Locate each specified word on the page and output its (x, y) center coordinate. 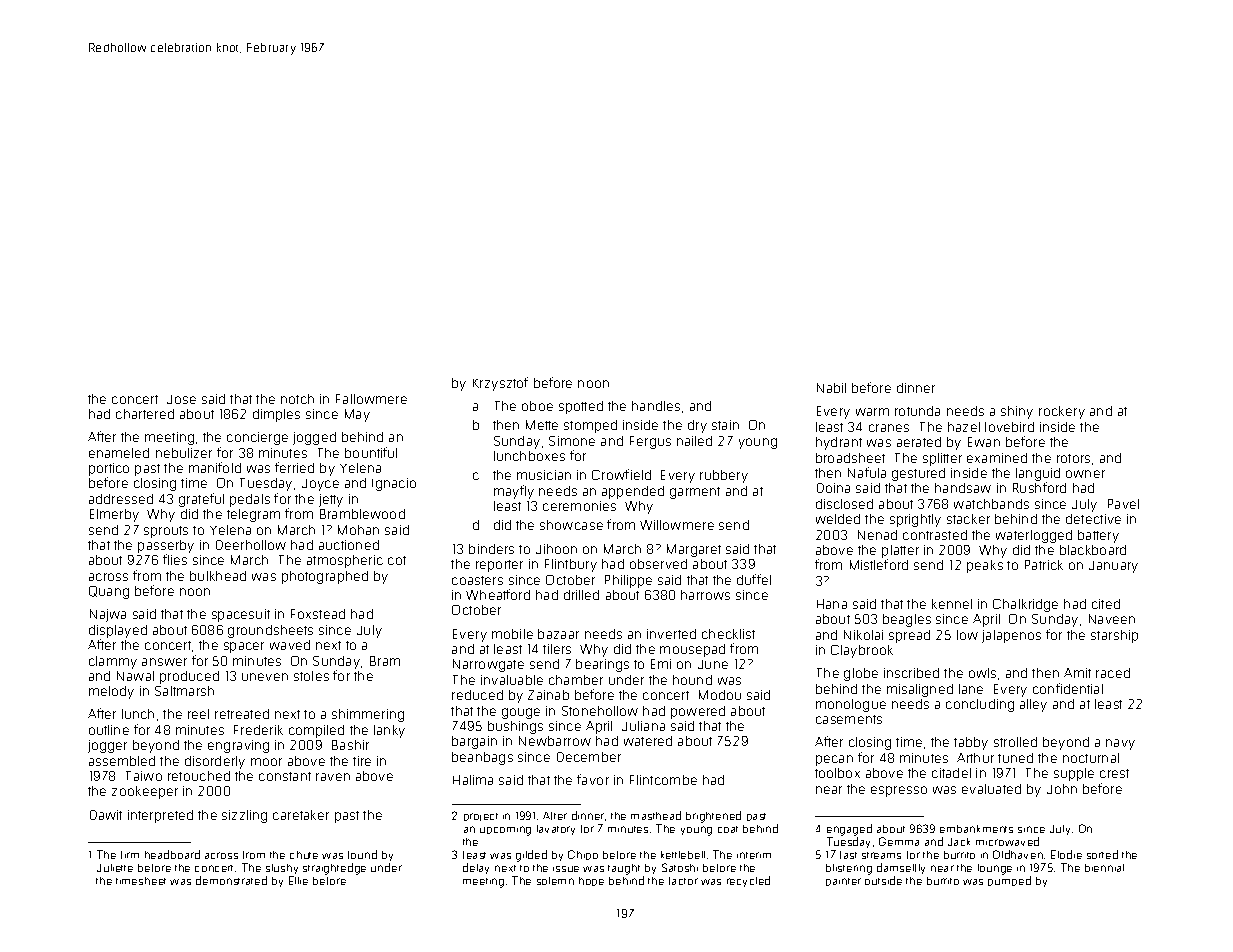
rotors (1073, 458)
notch (297, 399)
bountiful (371, 452)
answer (164, 662)
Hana (832, 604)
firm (130, 855)
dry (697, 426)
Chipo (583, 855)
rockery (1062, 412)
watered (648, 741)
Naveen (1112, 619)
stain (725, 425)
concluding (980, 705)
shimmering (368, 715)
